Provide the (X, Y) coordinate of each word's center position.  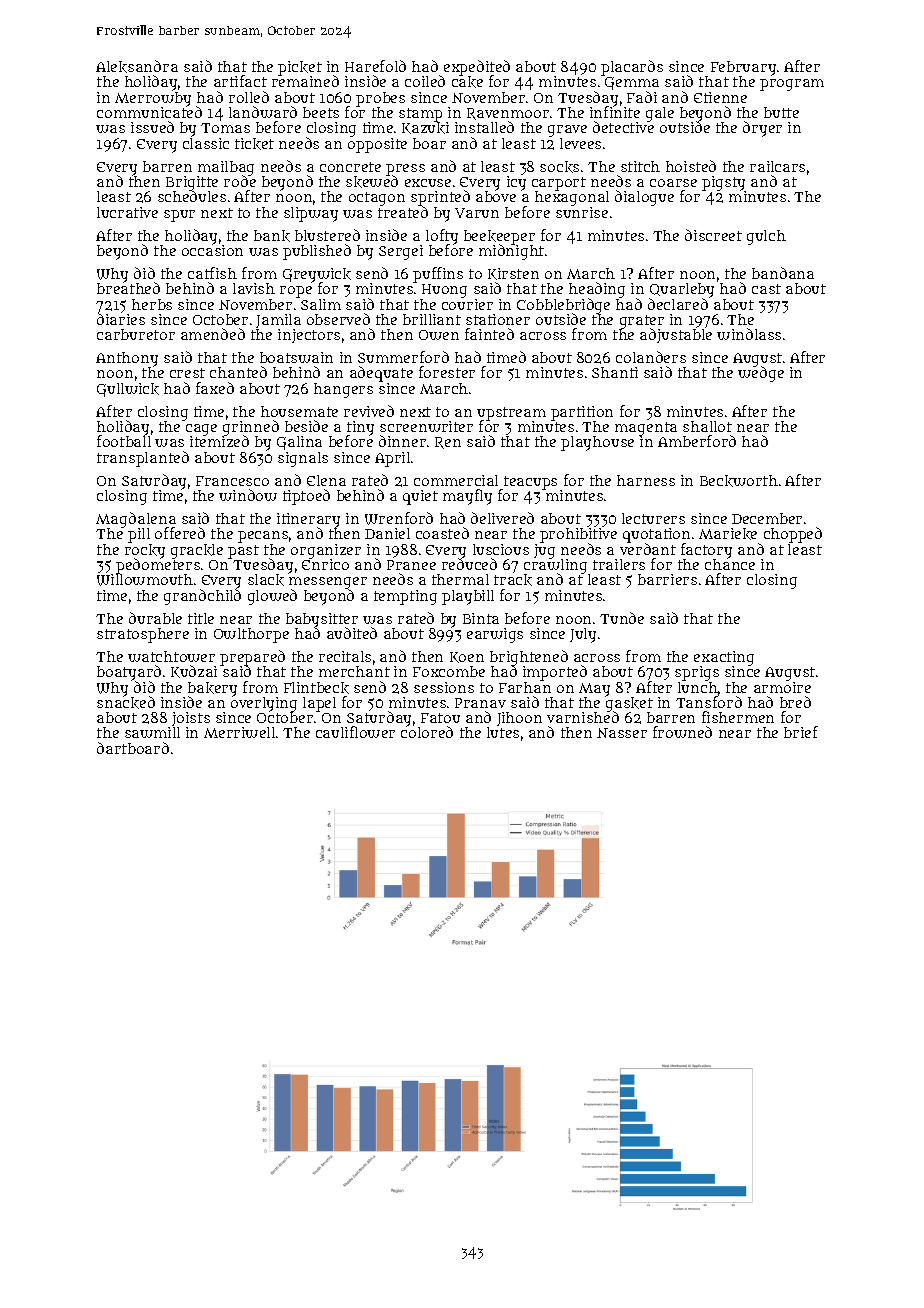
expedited (477, 68)
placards (632, 68)
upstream (511, 414)
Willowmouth (145, 580)
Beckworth (739, 481)
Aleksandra (137, 66)
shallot (707, 426)
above (496, 197)
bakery (212, 689)
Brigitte (192, 183)
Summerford (403, 357)
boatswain (296, 357)
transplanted (143, 459)
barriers (667, 579)
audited (352, 633)
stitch (640, 166)
